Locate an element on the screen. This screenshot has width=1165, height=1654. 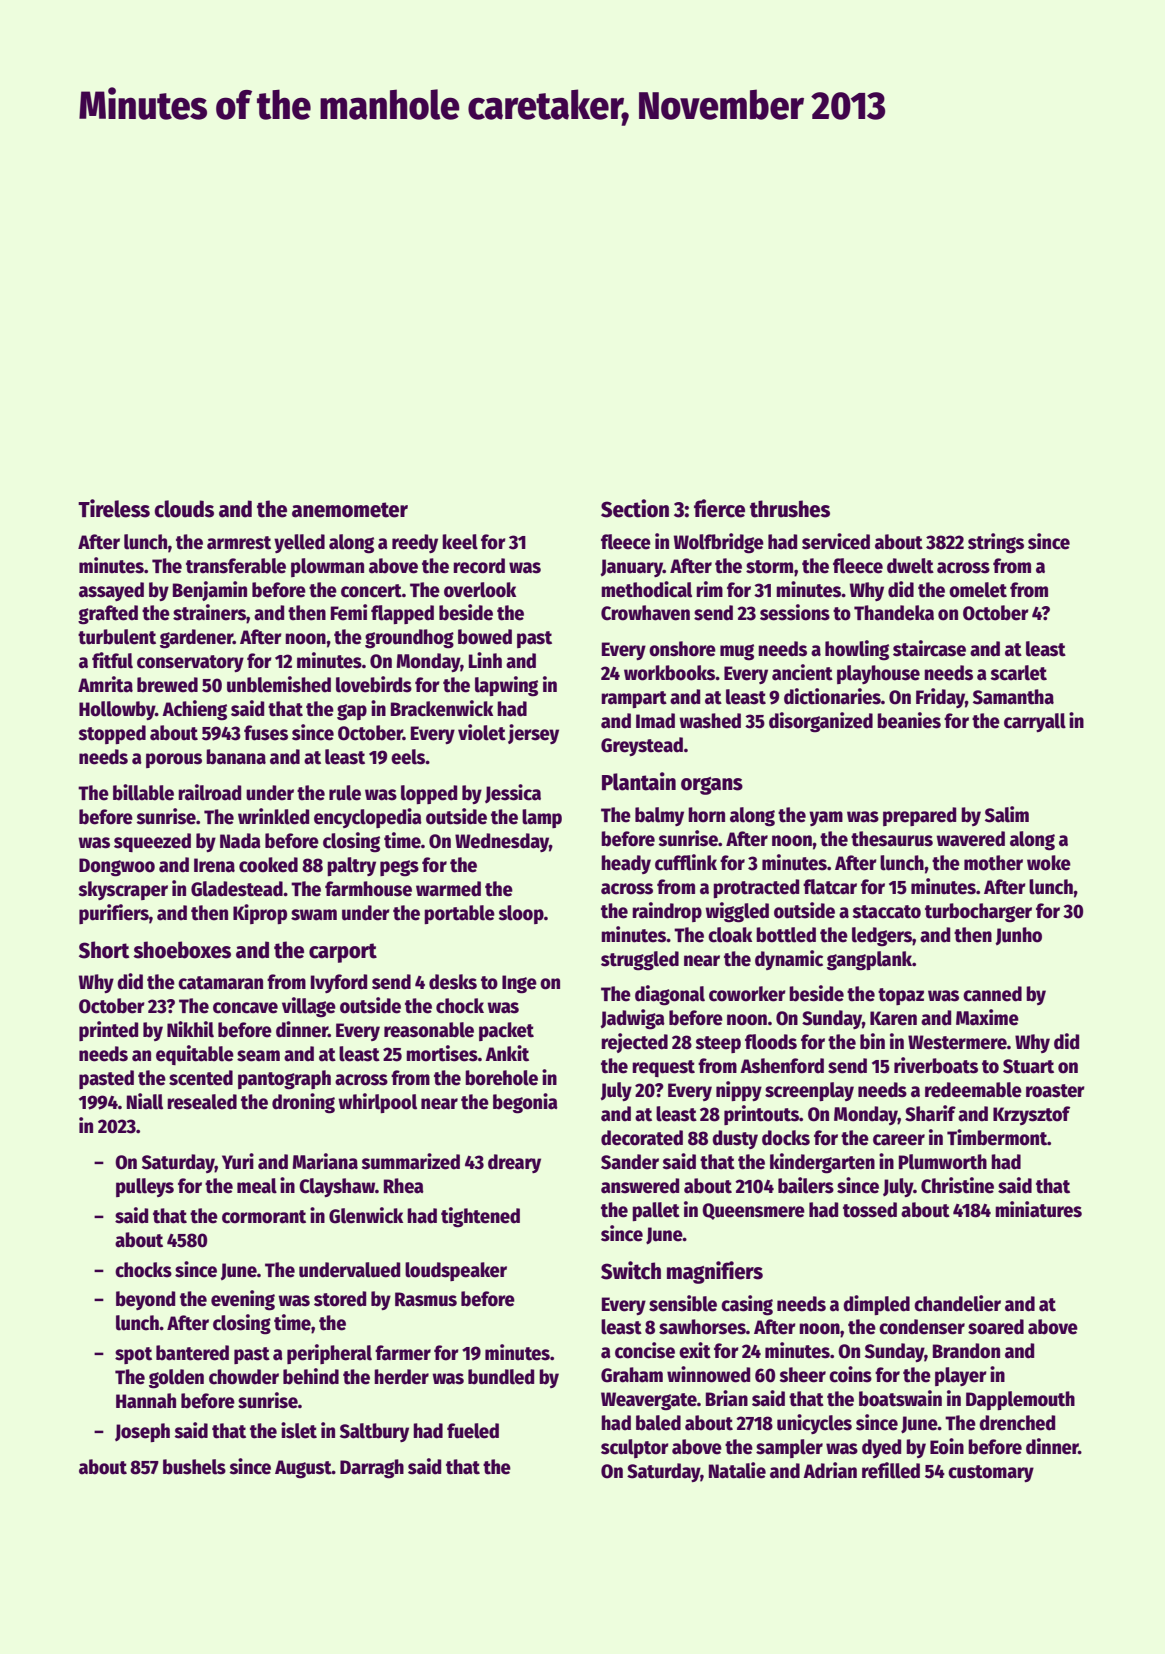
omelet is located at coordinates (978, 590).
